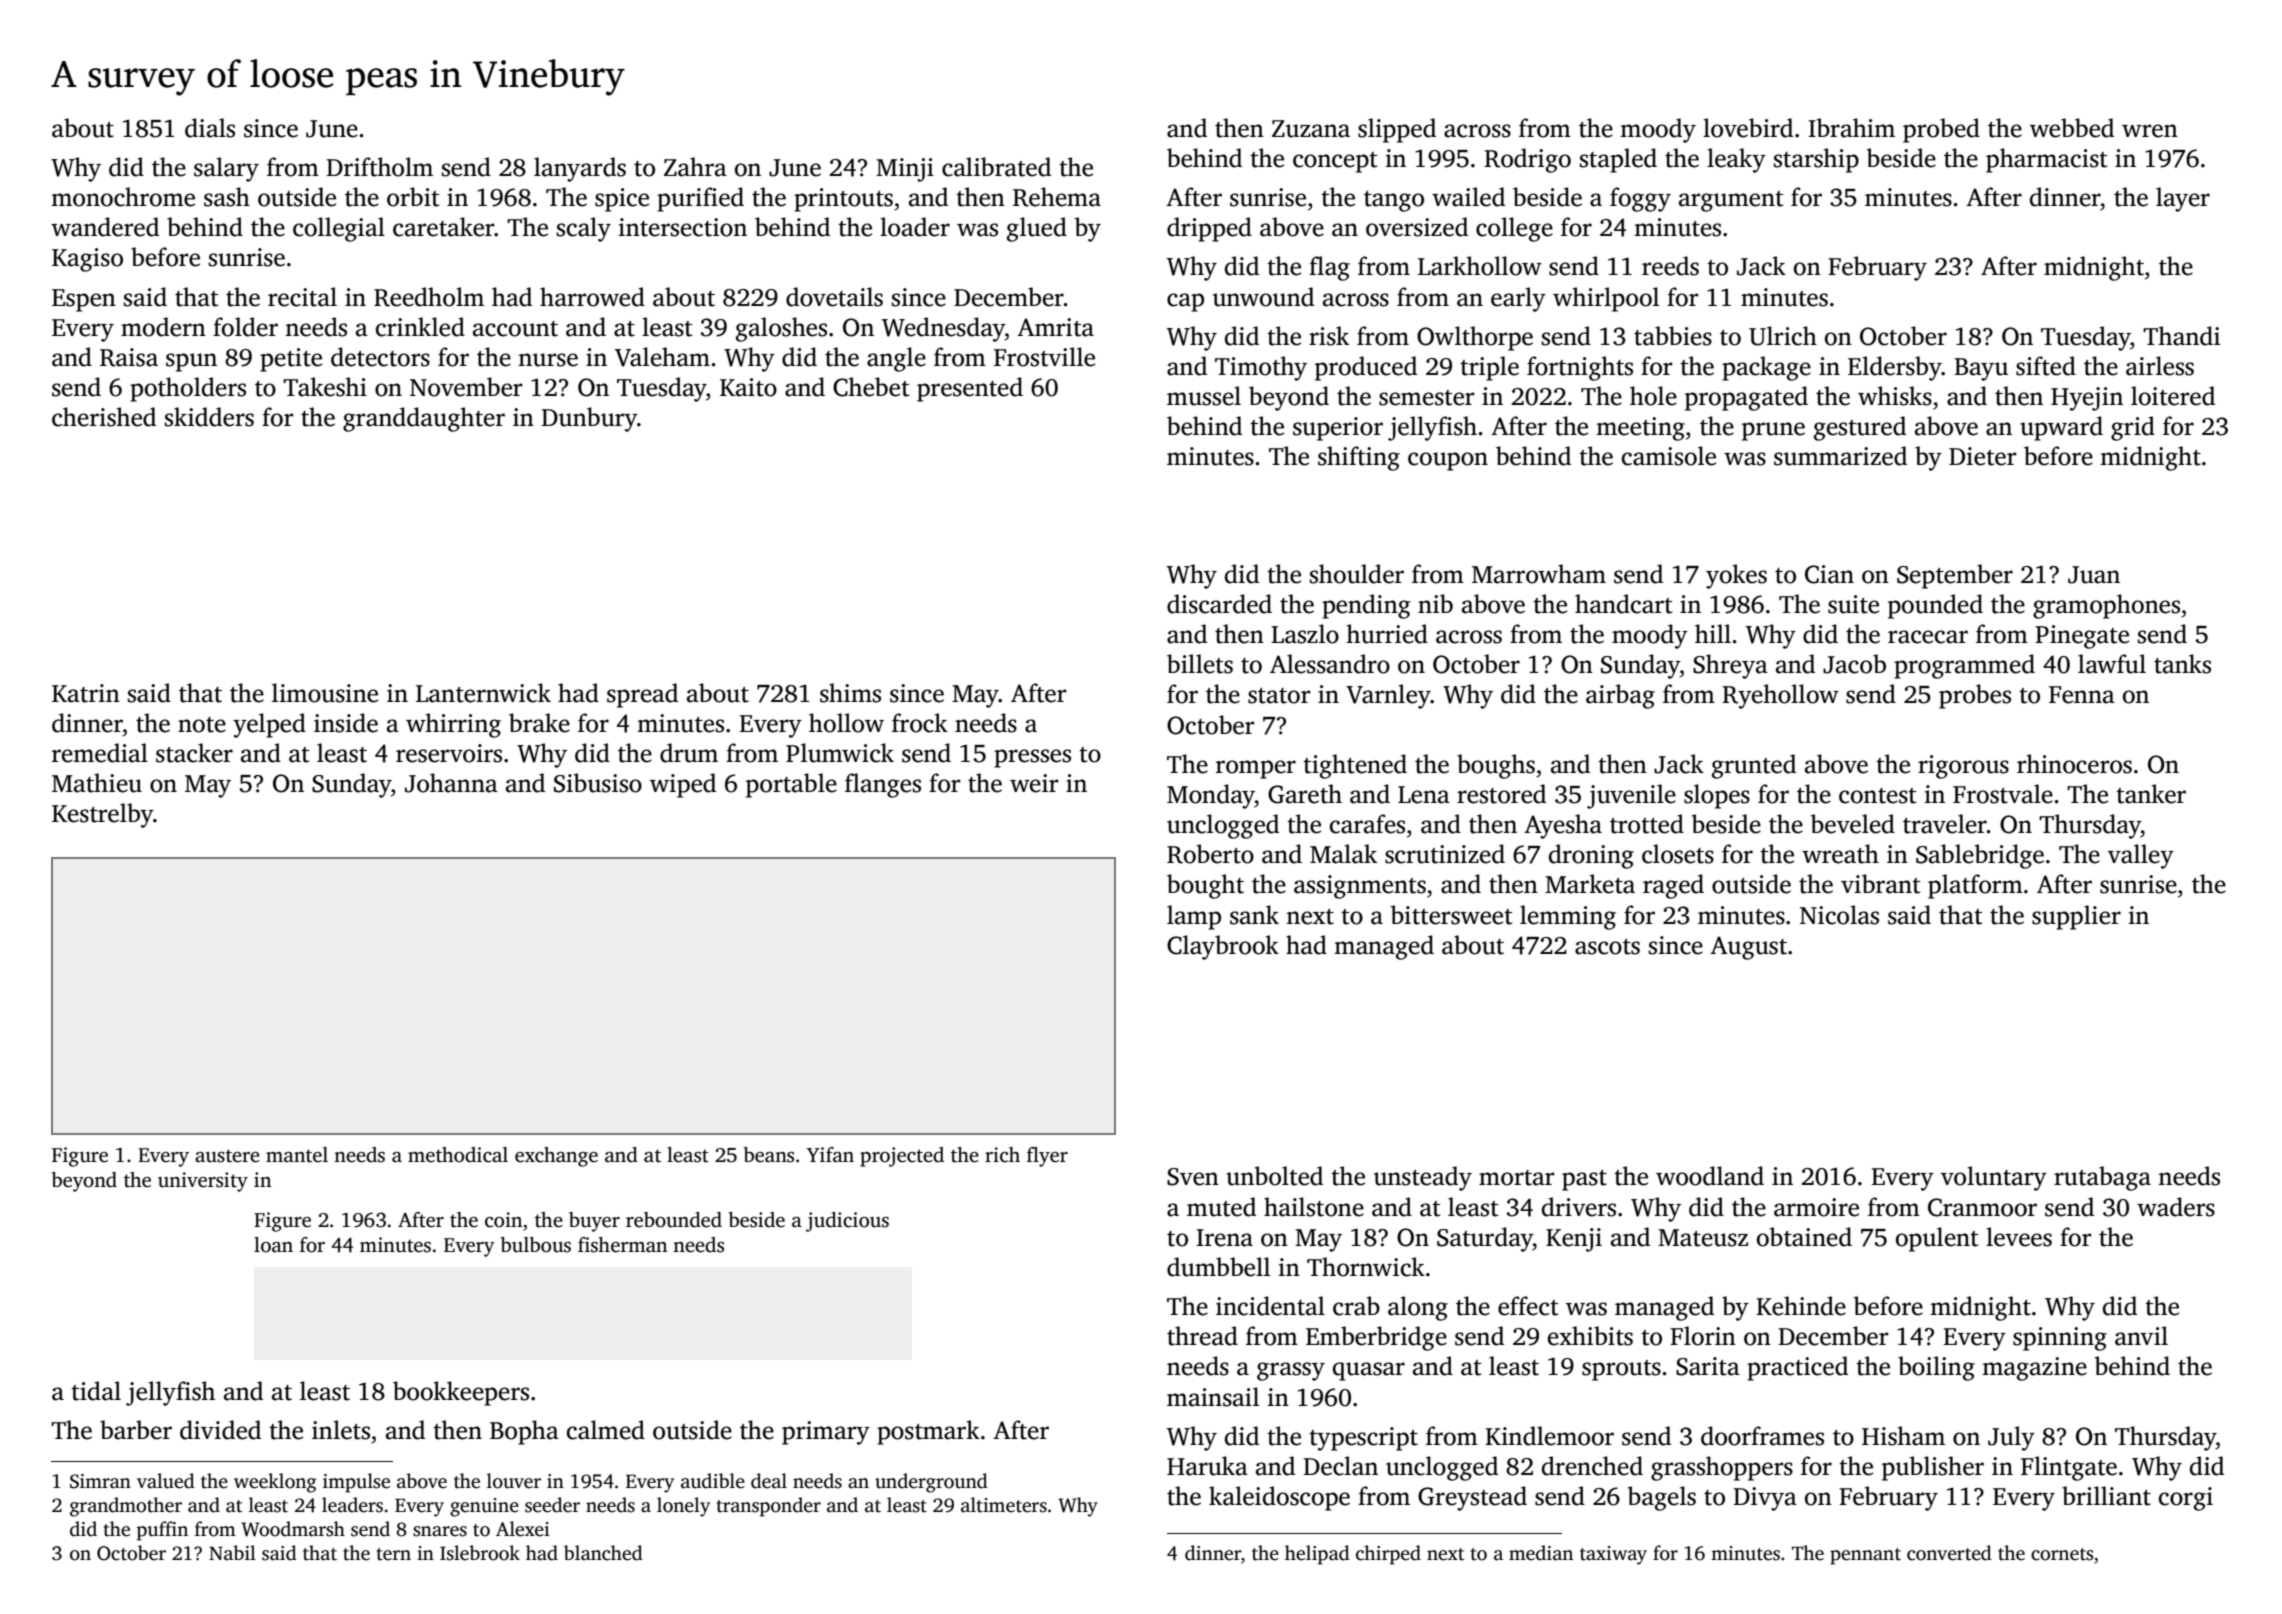 Image resolution: width=2282 pixels, height=1614 pixels. What do you see at coordinates (1004, 1505) in the screenshot?
I see `altimeters` at bounding box center [1004, 1505].
